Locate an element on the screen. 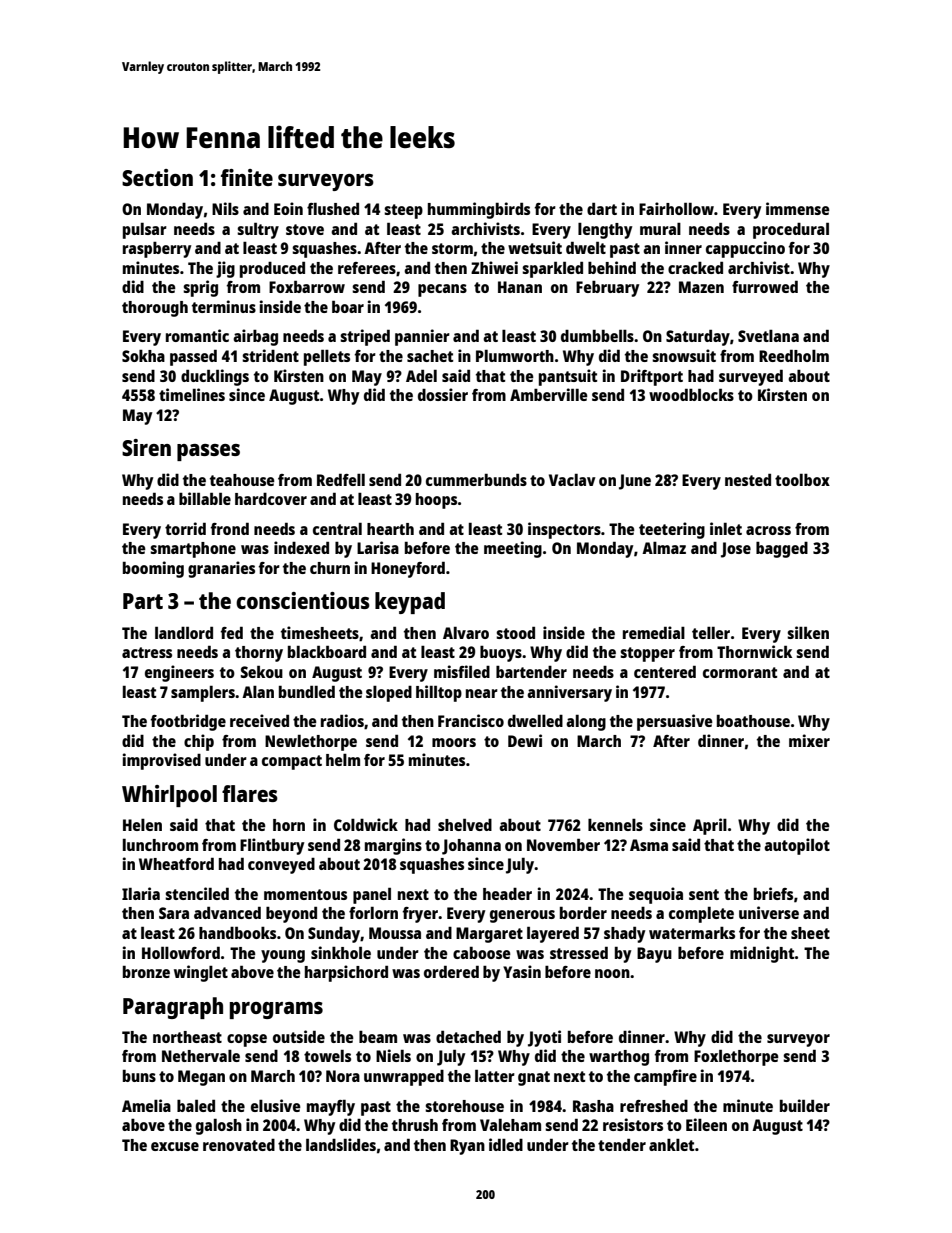 The image size is (952, 1233). pecans is located at coordinates (442, 290).
